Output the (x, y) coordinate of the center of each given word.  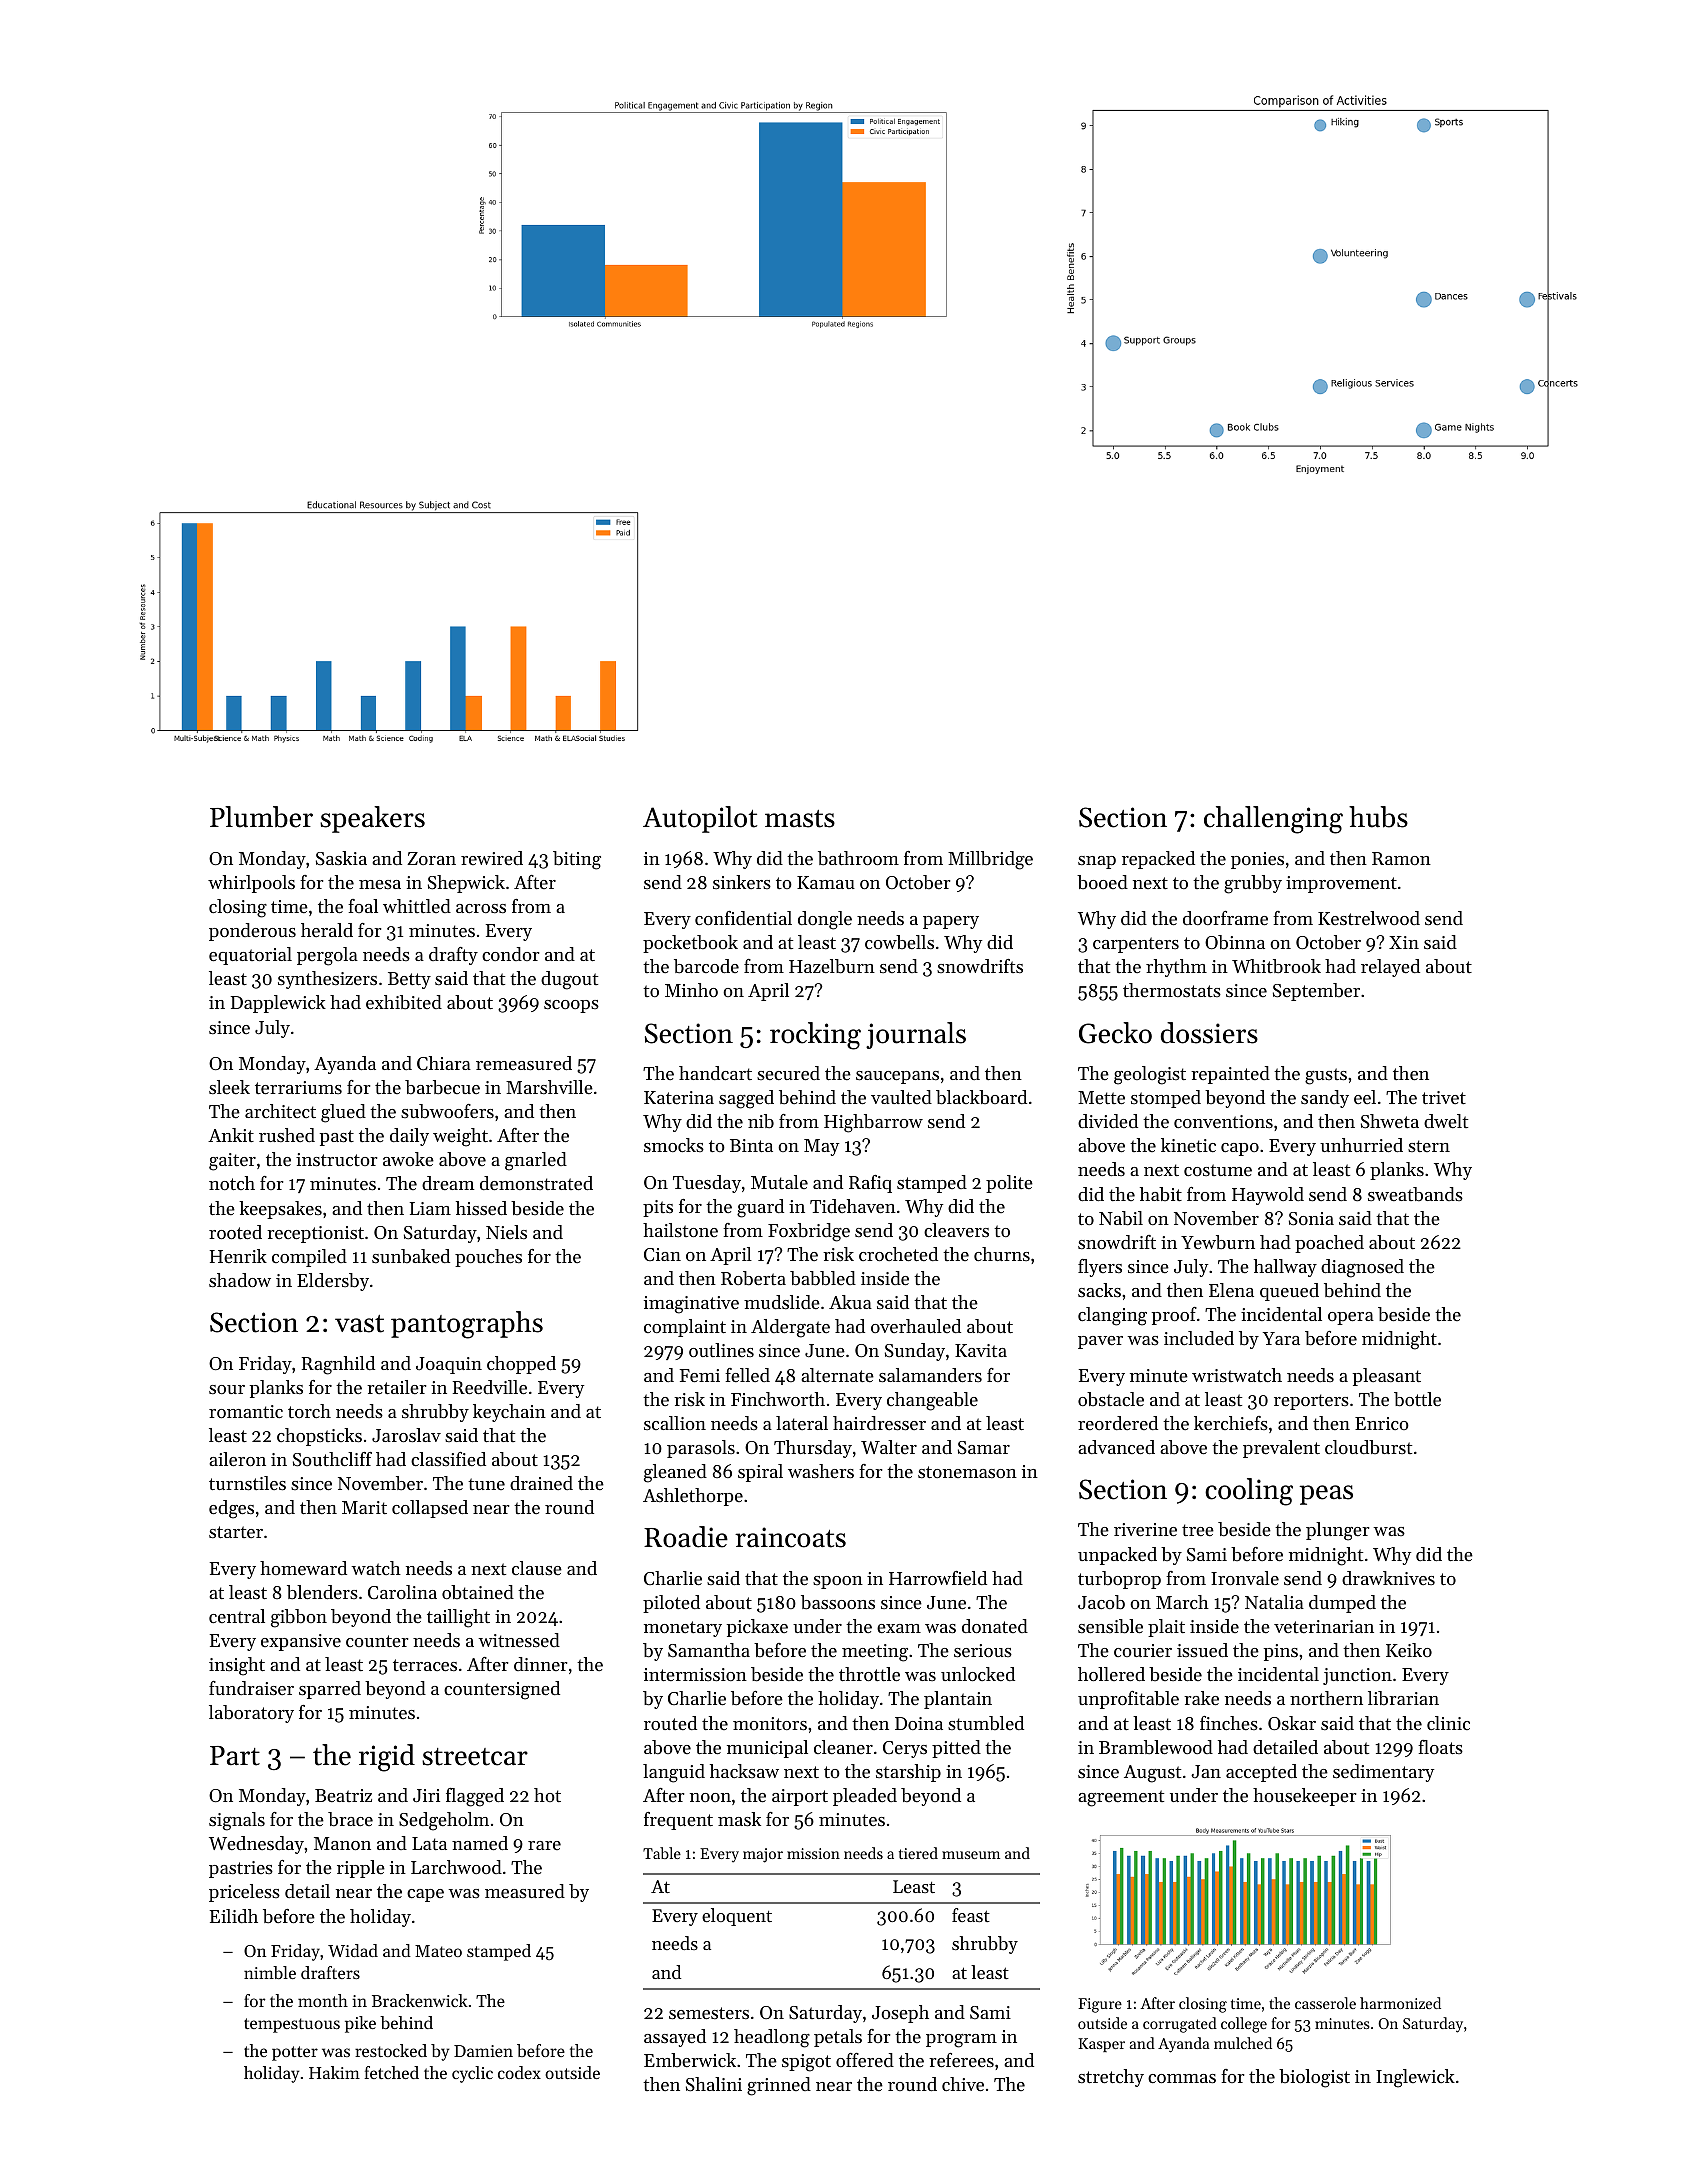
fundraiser (251, 1688)
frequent (678, 1821)
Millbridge (990, 860)
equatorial (250, 956)
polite (1009, 1184)
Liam (430, 1208)
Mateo (438, 1951)
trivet (1444, 1097)
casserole (1325, 2003)
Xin (1404, 942)
